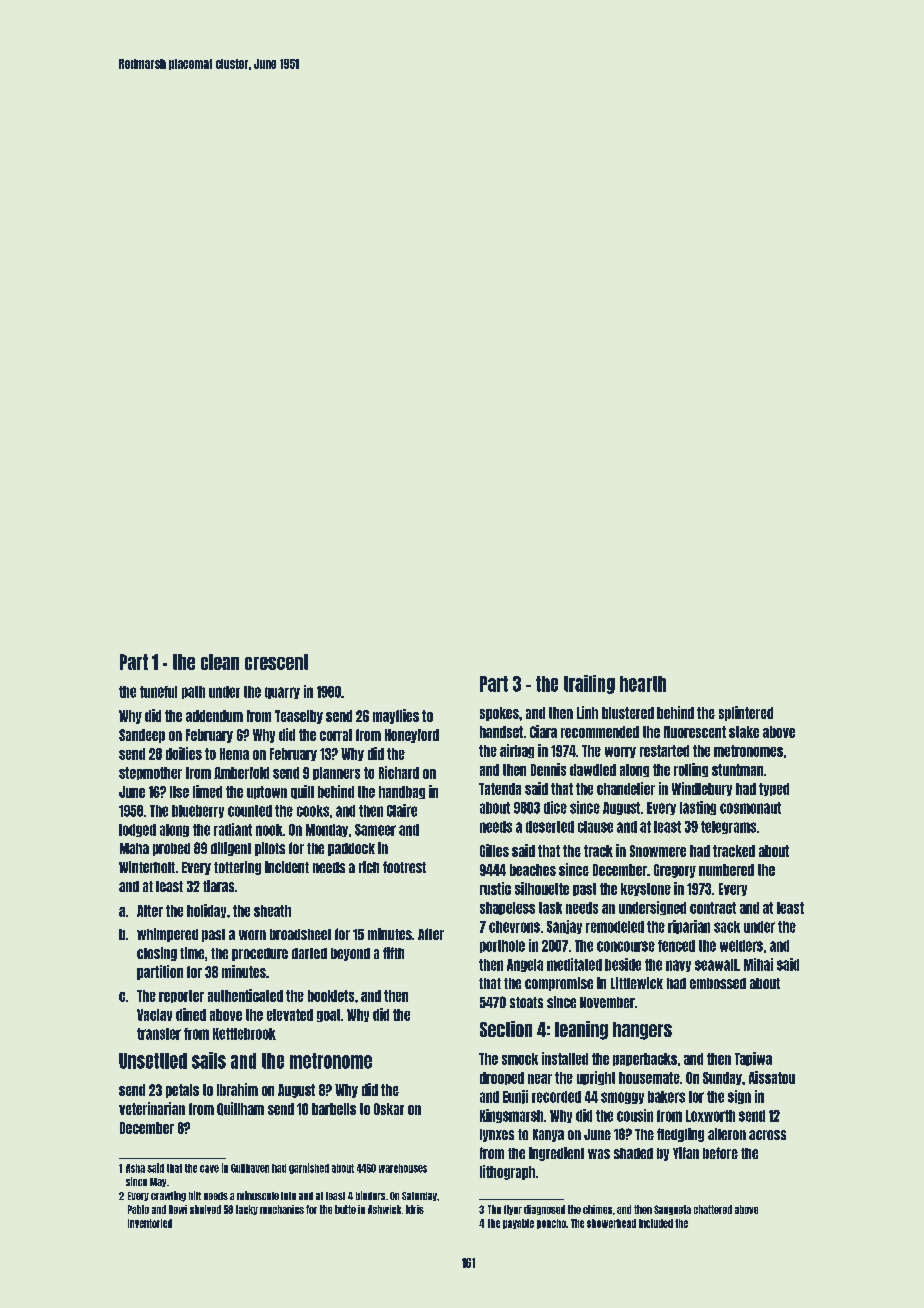  I want to click on splintered, so click(746, 713).
